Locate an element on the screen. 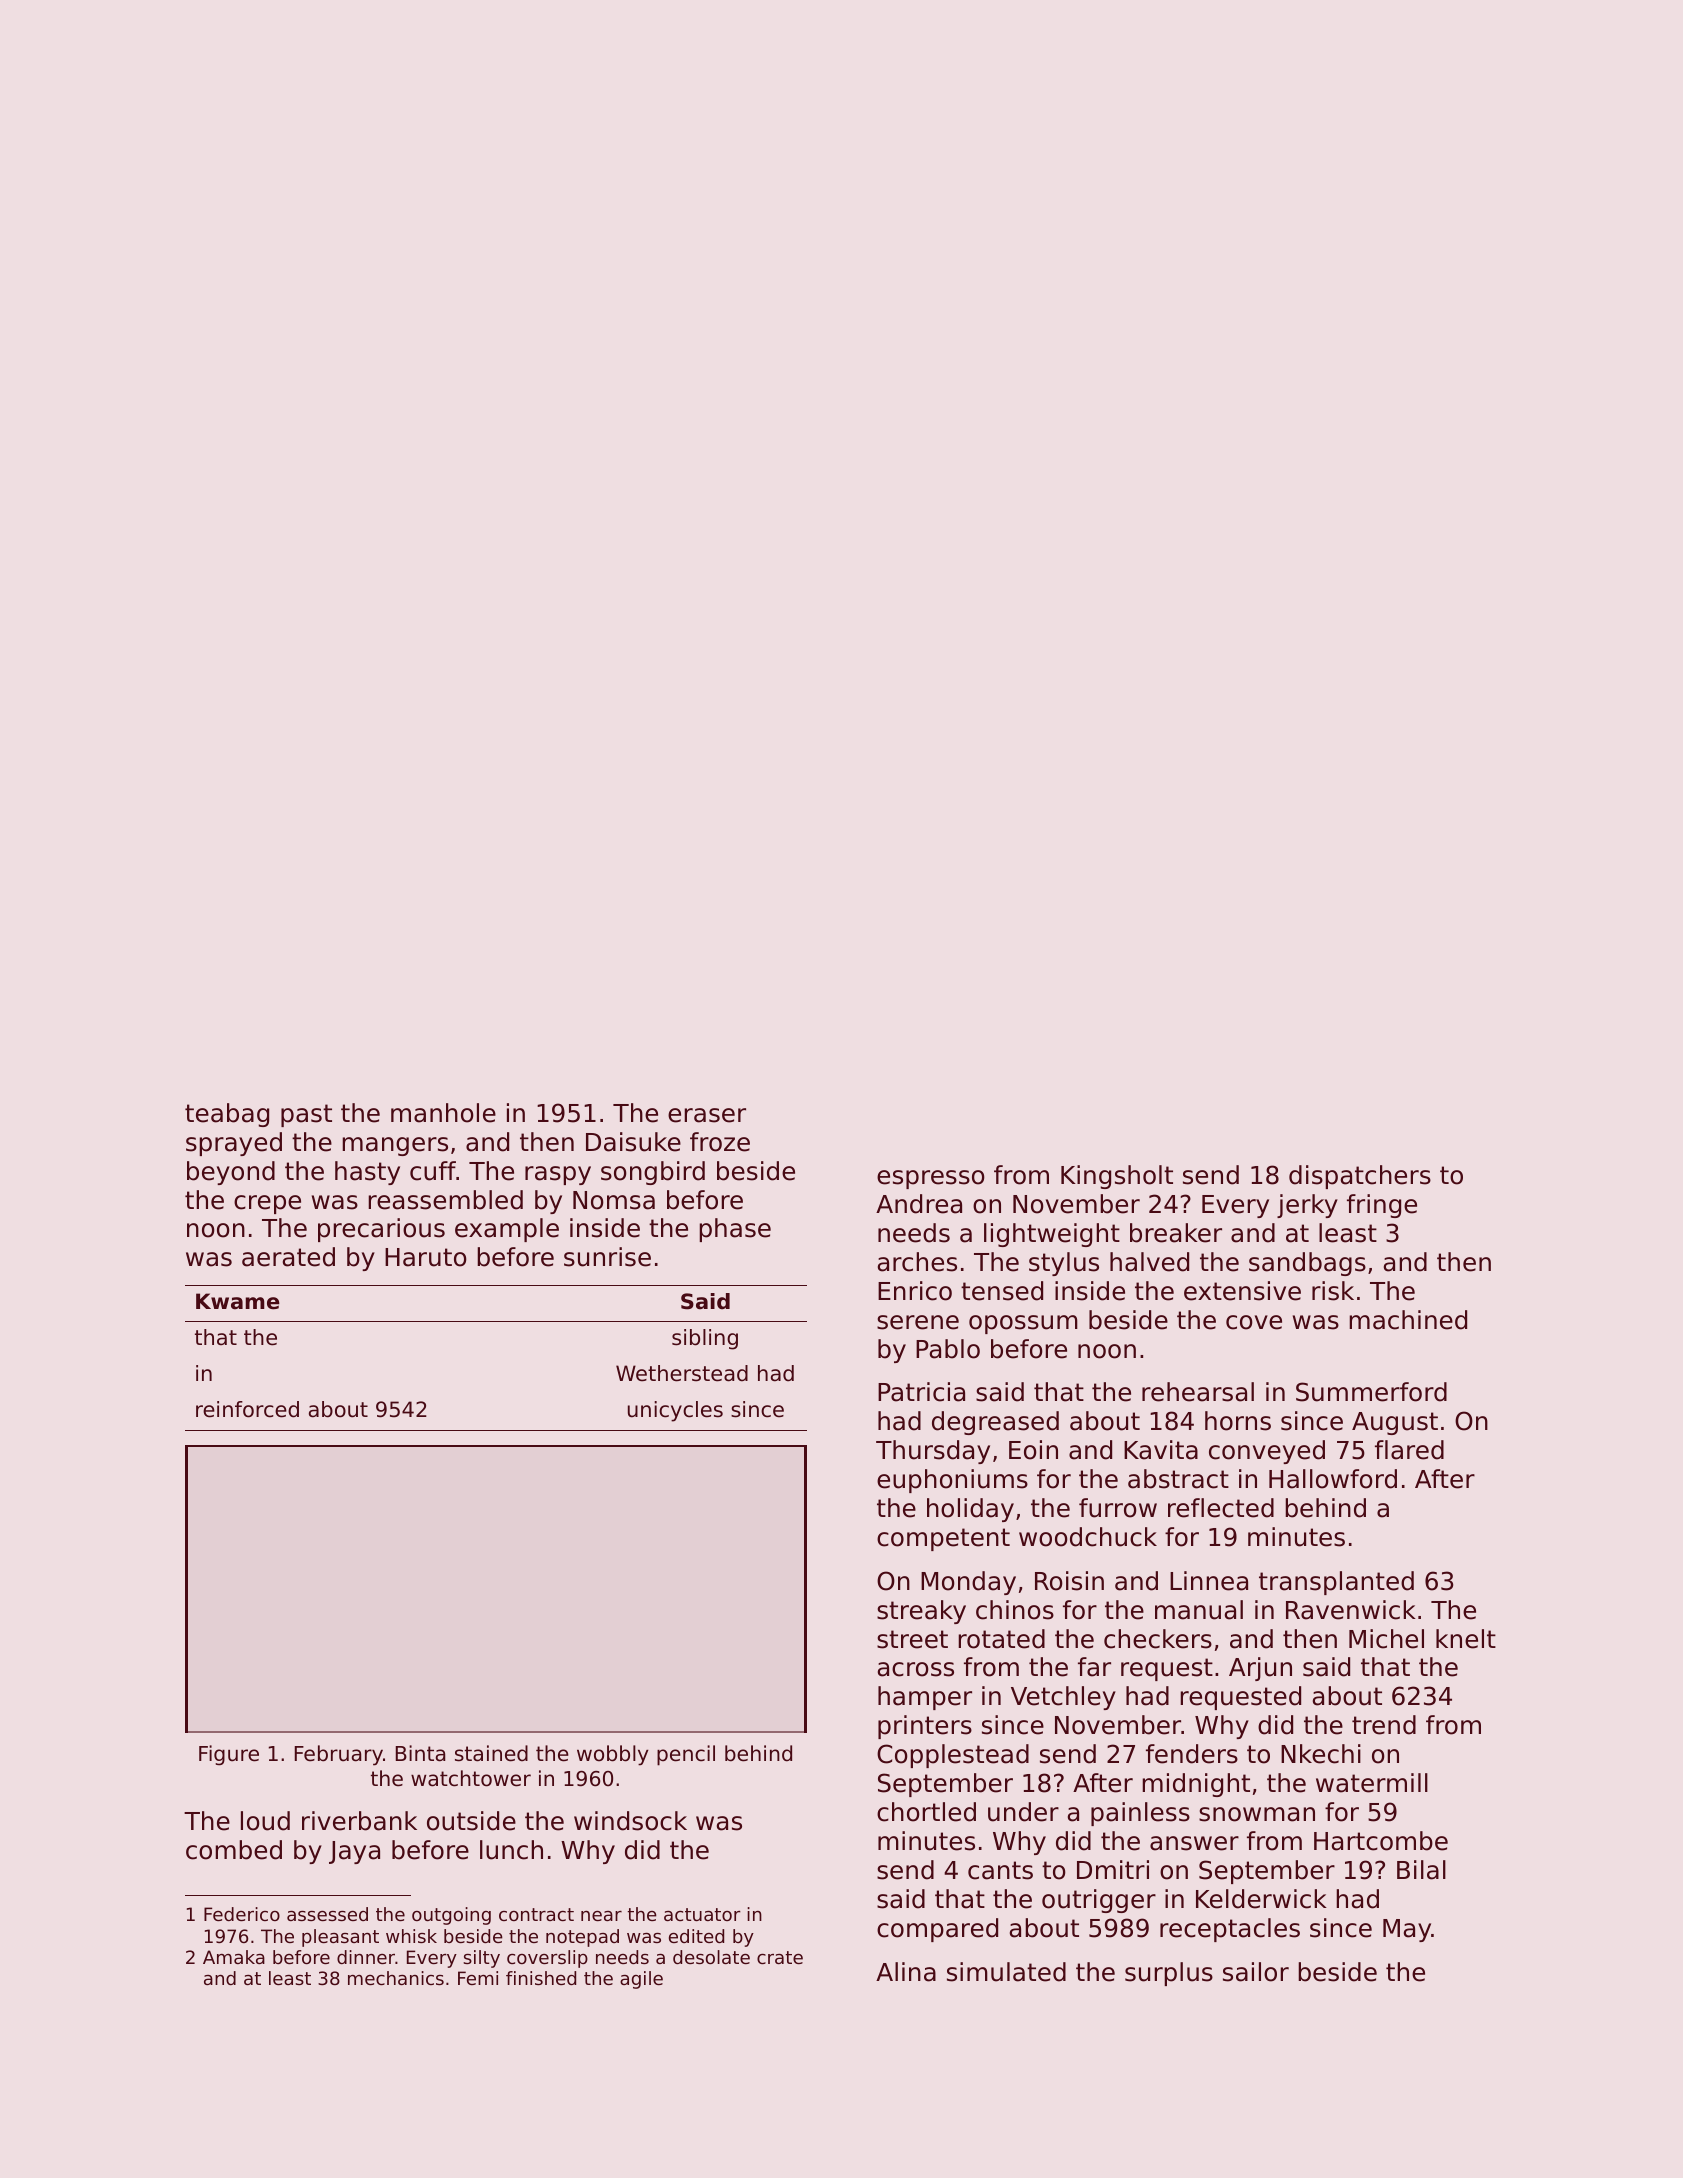 Image resolution: width=1683 pixels, height=2178 pixels. compared is located at coordinates (937, 1930).
